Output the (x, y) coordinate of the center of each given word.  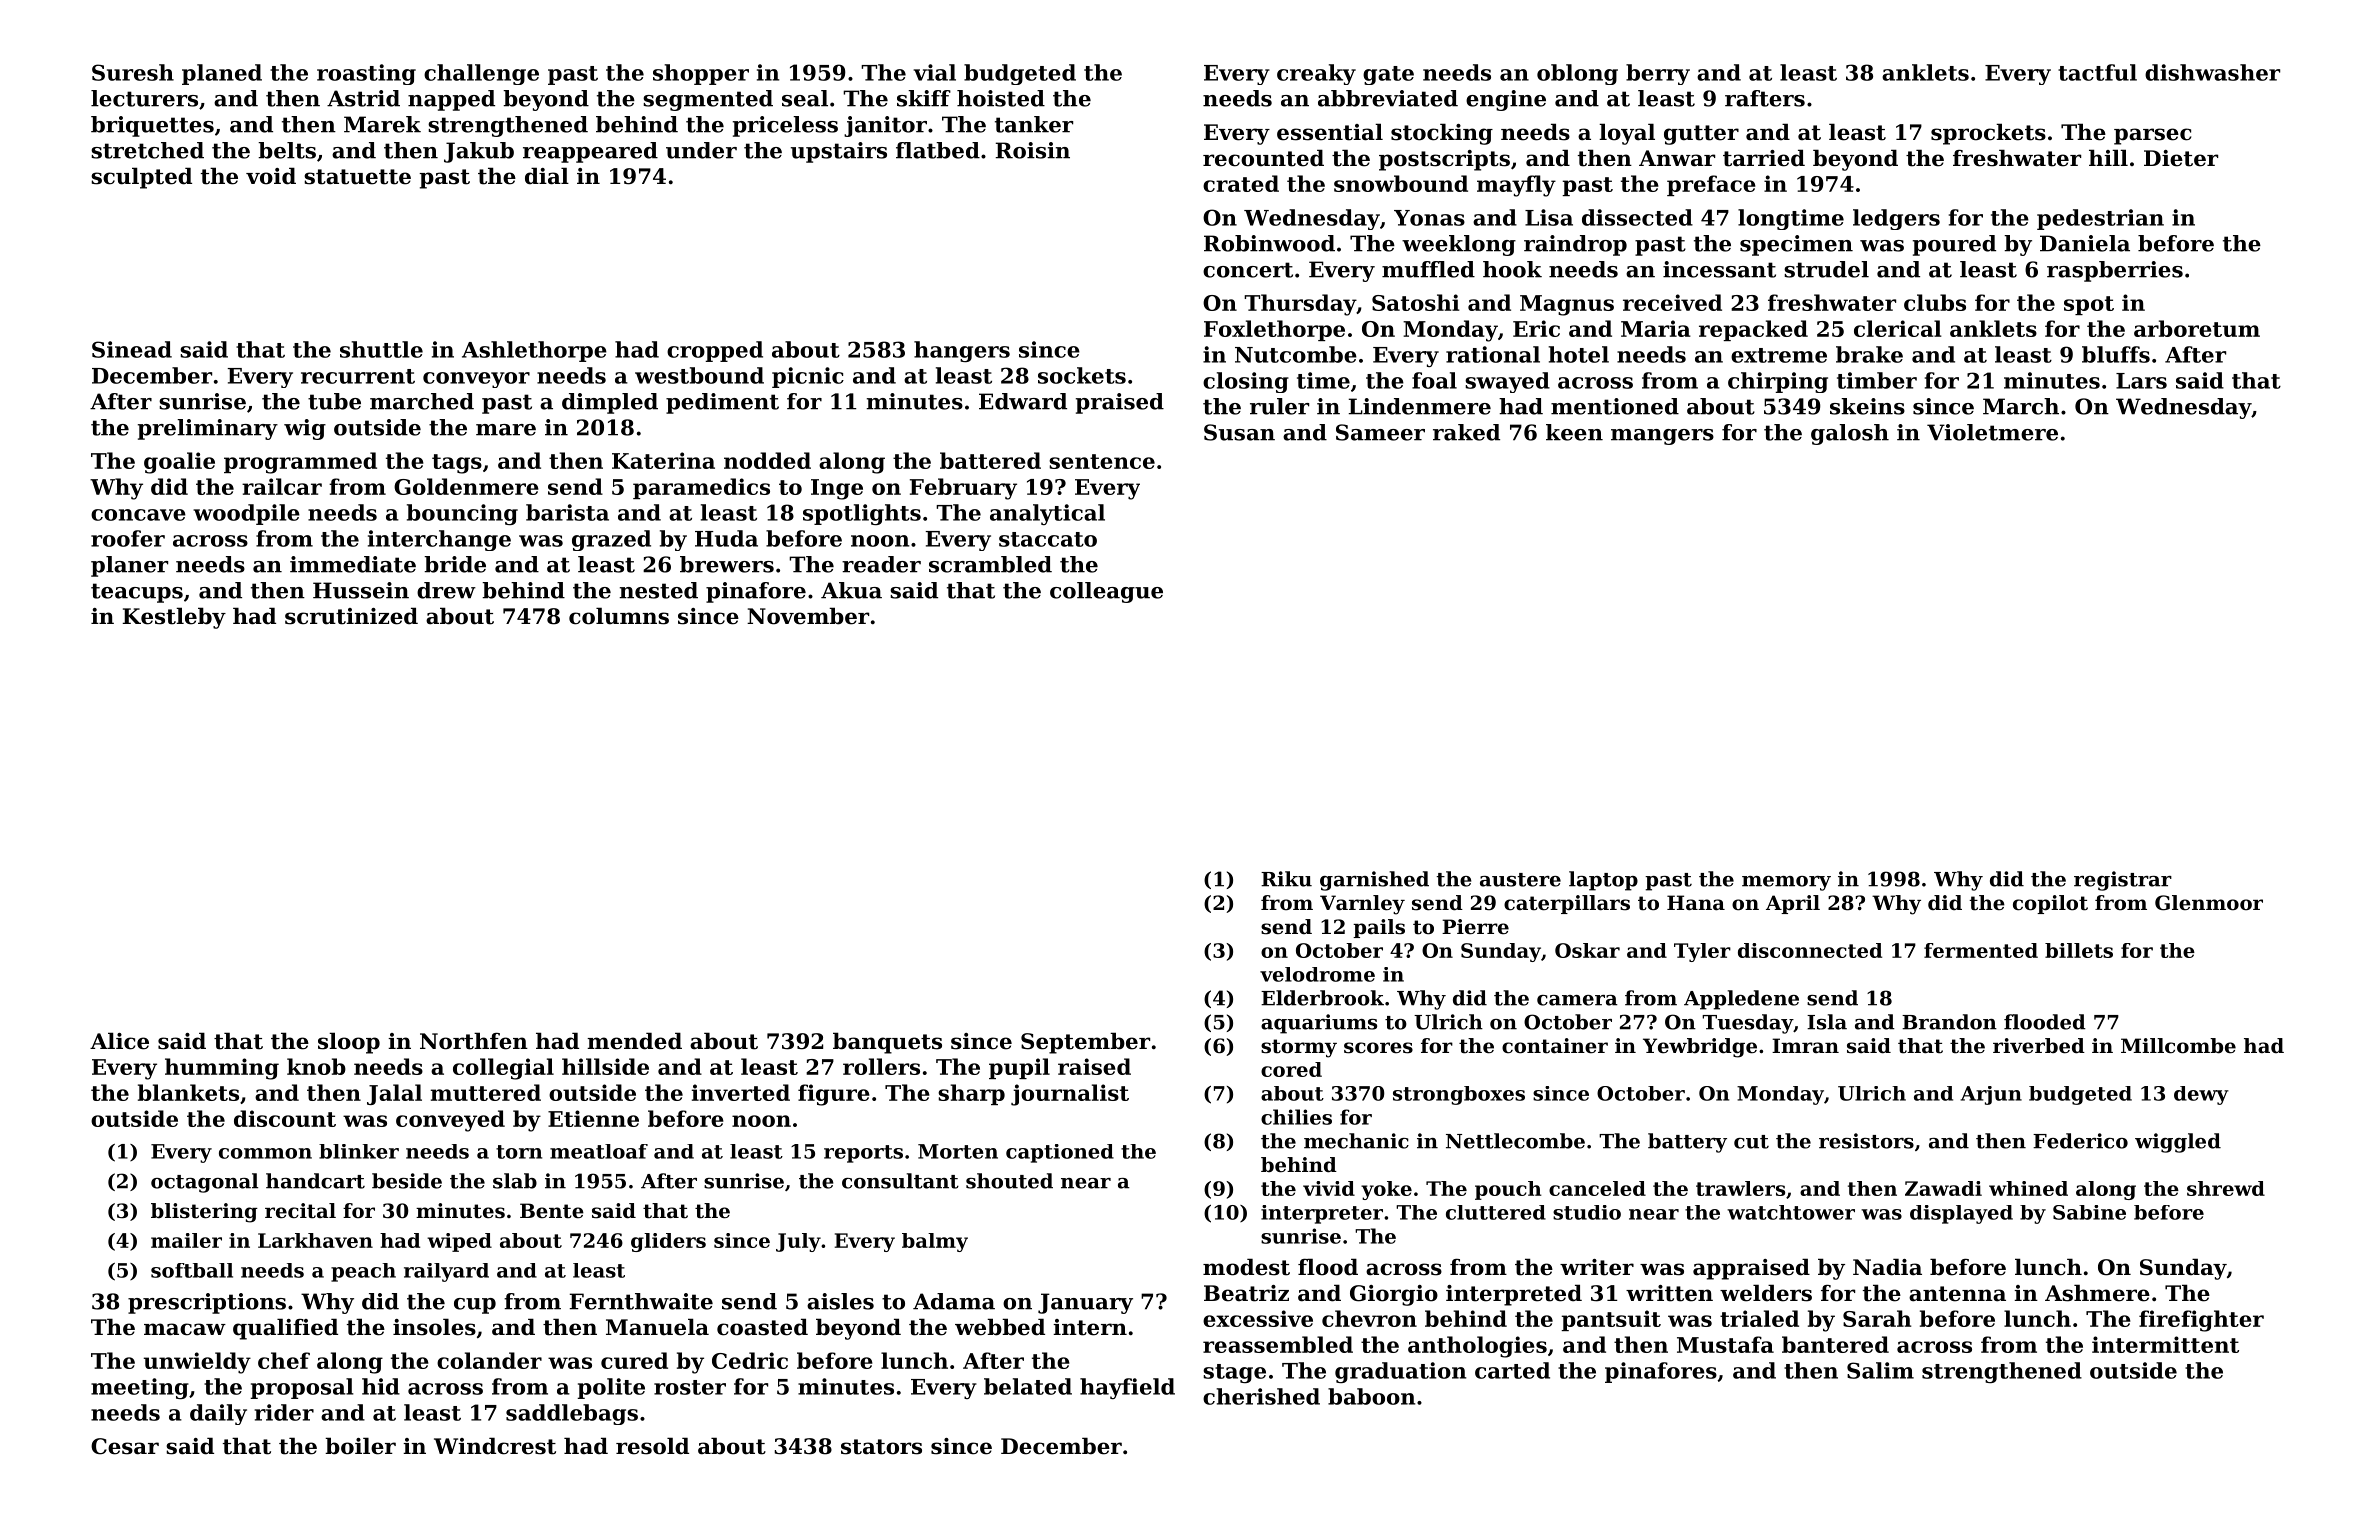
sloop (349, 1043)
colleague (1106, 592)
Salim (1880, 1370)
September (1085, 1043)
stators (881, 1447)
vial (934, 72)
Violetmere (1992, 432)
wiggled (2178, 1143)
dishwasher (2212, 72)
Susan (1239, 432)
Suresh (133, 72)
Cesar (125, 1446)
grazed (611, 540)
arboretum (2197, 328)
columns (619, 616)
